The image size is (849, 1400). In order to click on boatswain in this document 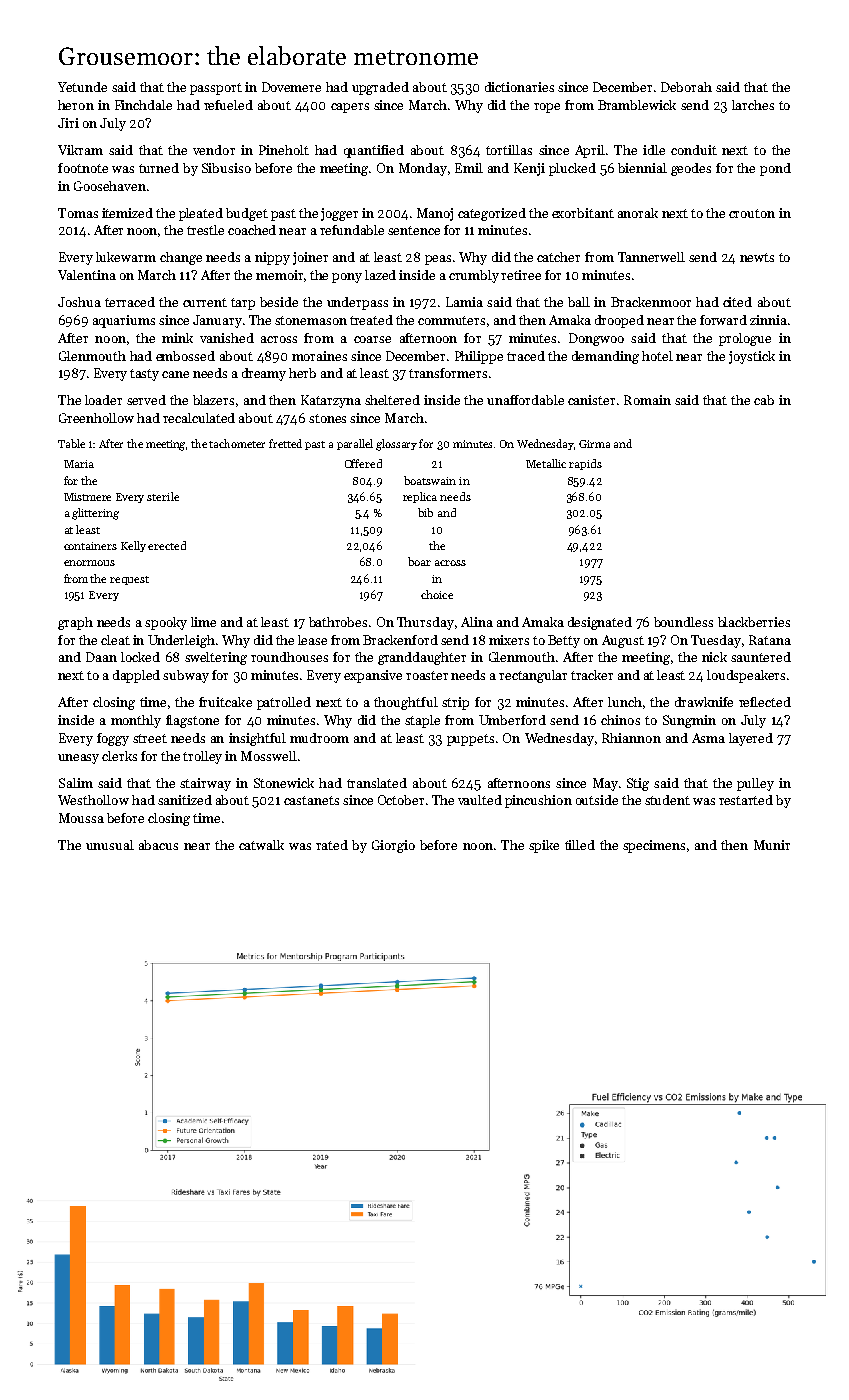, I will do `click(430, 480)`.
